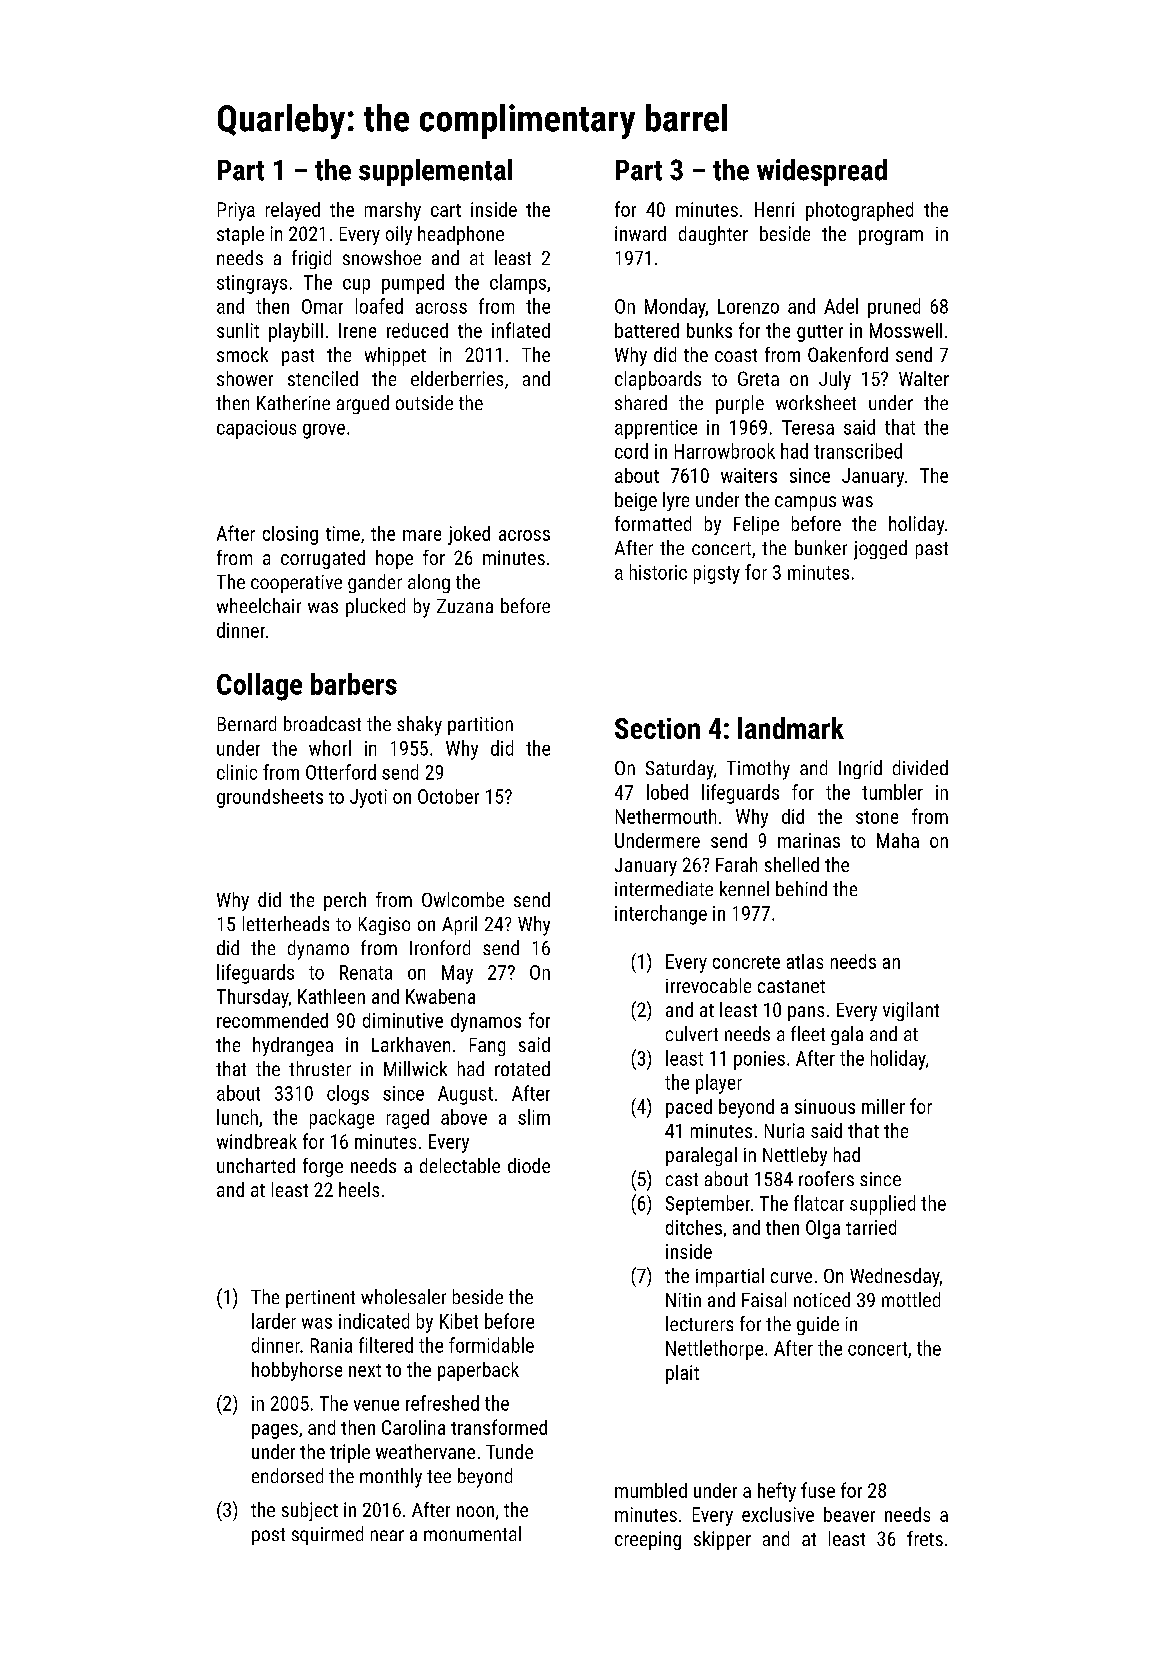  What do you see at coordinates (457, 378) in the image?
I see `elderberries` at bounding box center [457, 378].
